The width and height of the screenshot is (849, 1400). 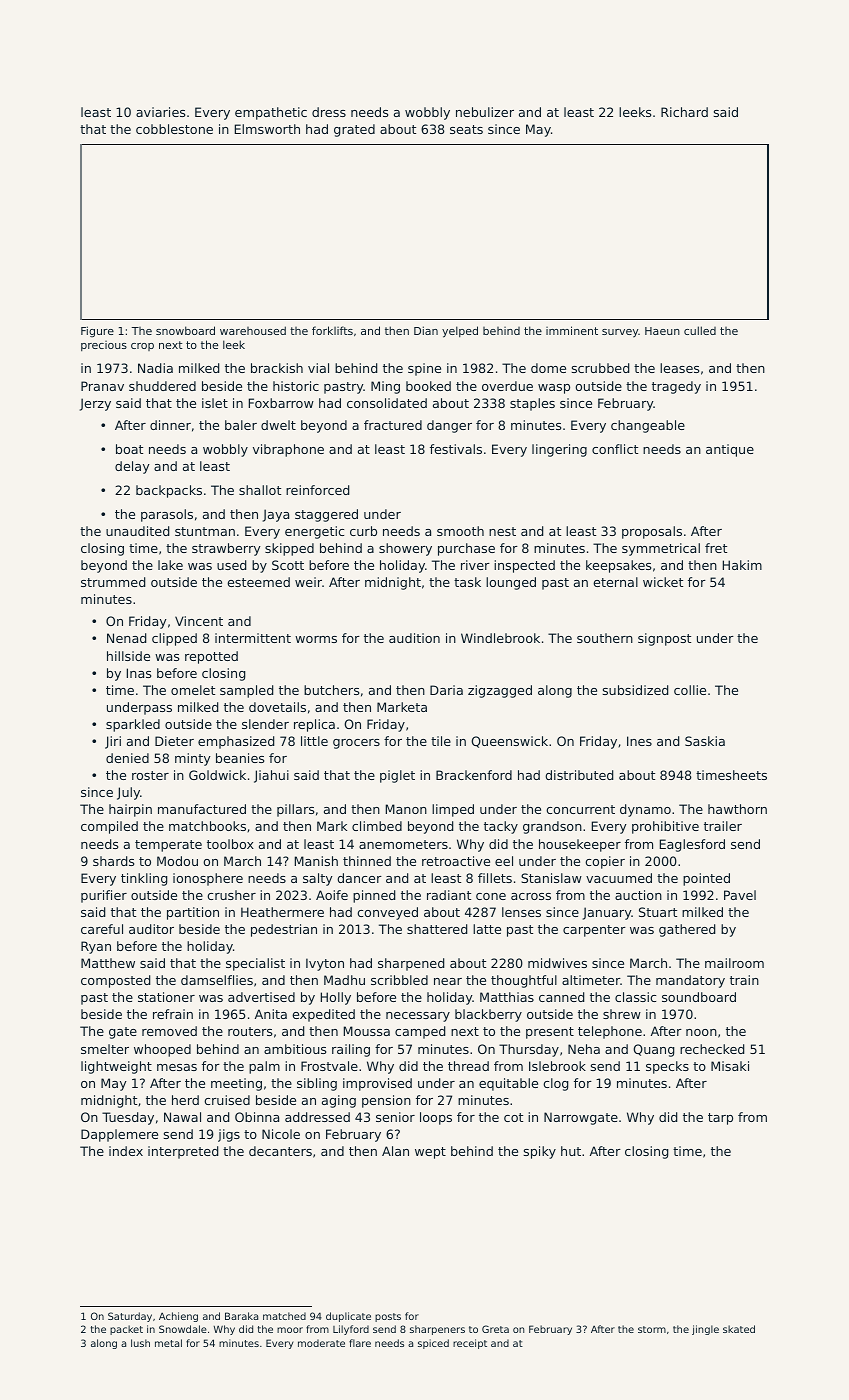 What do you see at coordinates (662, 331) in the screenshot?
I see `Haeun` at bounding box center [662, 331].
